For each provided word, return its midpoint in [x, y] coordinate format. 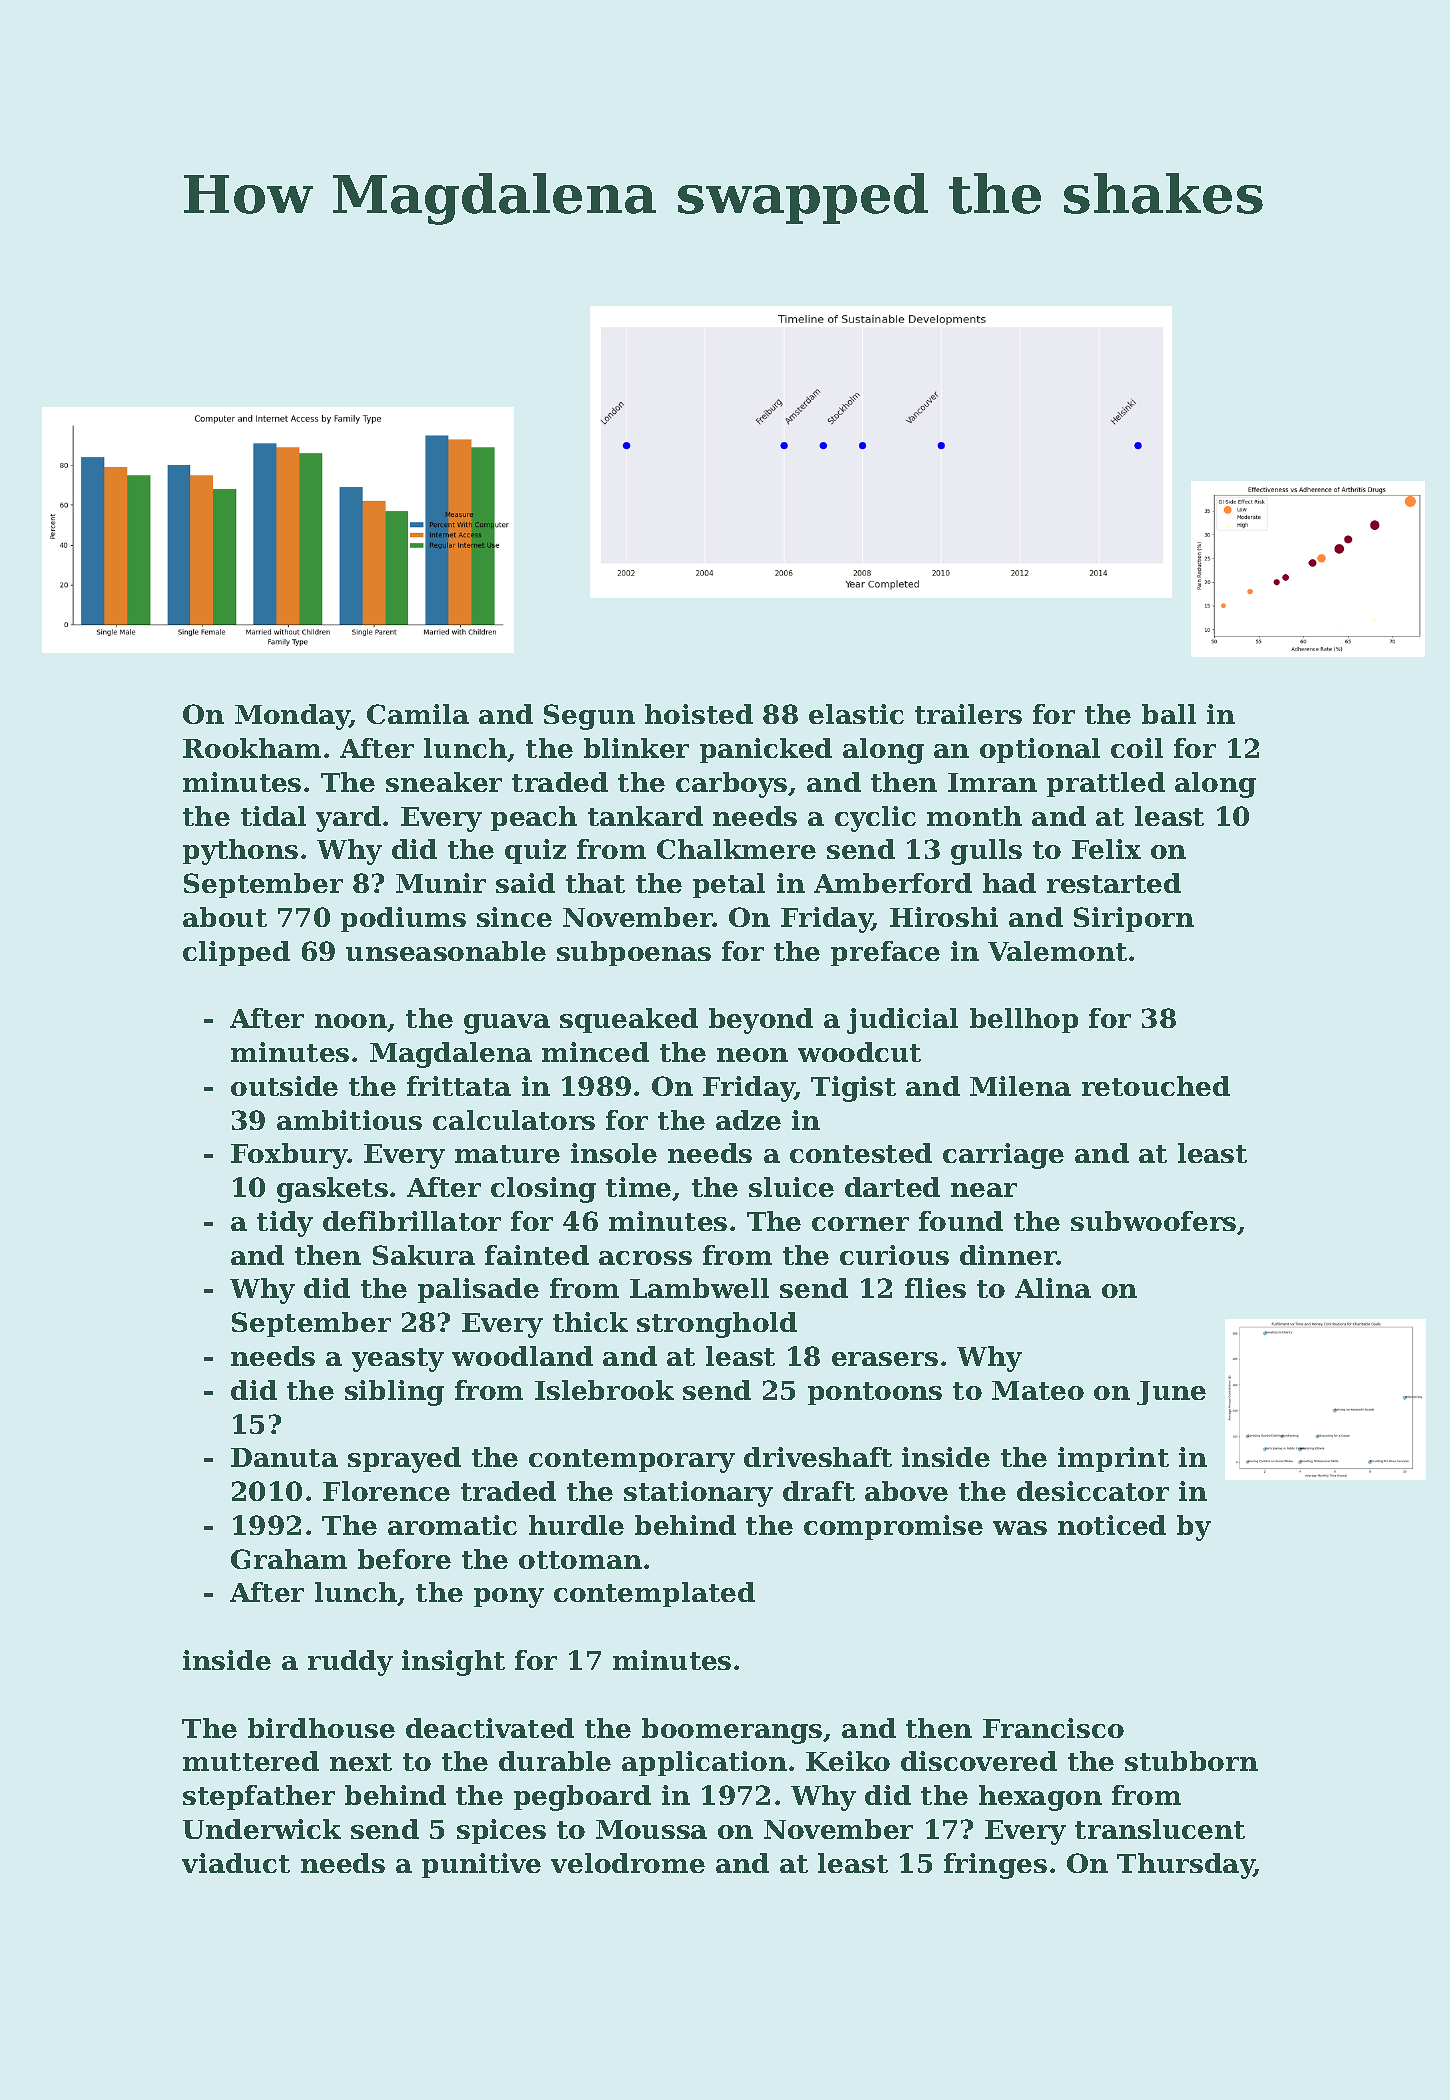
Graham [289, 1559]
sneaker [444, 782]
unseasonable [446, 951]
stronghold [717, 1325]
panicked [766, 750]
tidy [285, 1224]
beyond [761, 1021]
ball [1169, 714]
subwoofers [1153, 1221]
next [361, 1762]
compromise [893, 1527]
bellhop [1024, 1020]
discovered [979, 1761]
